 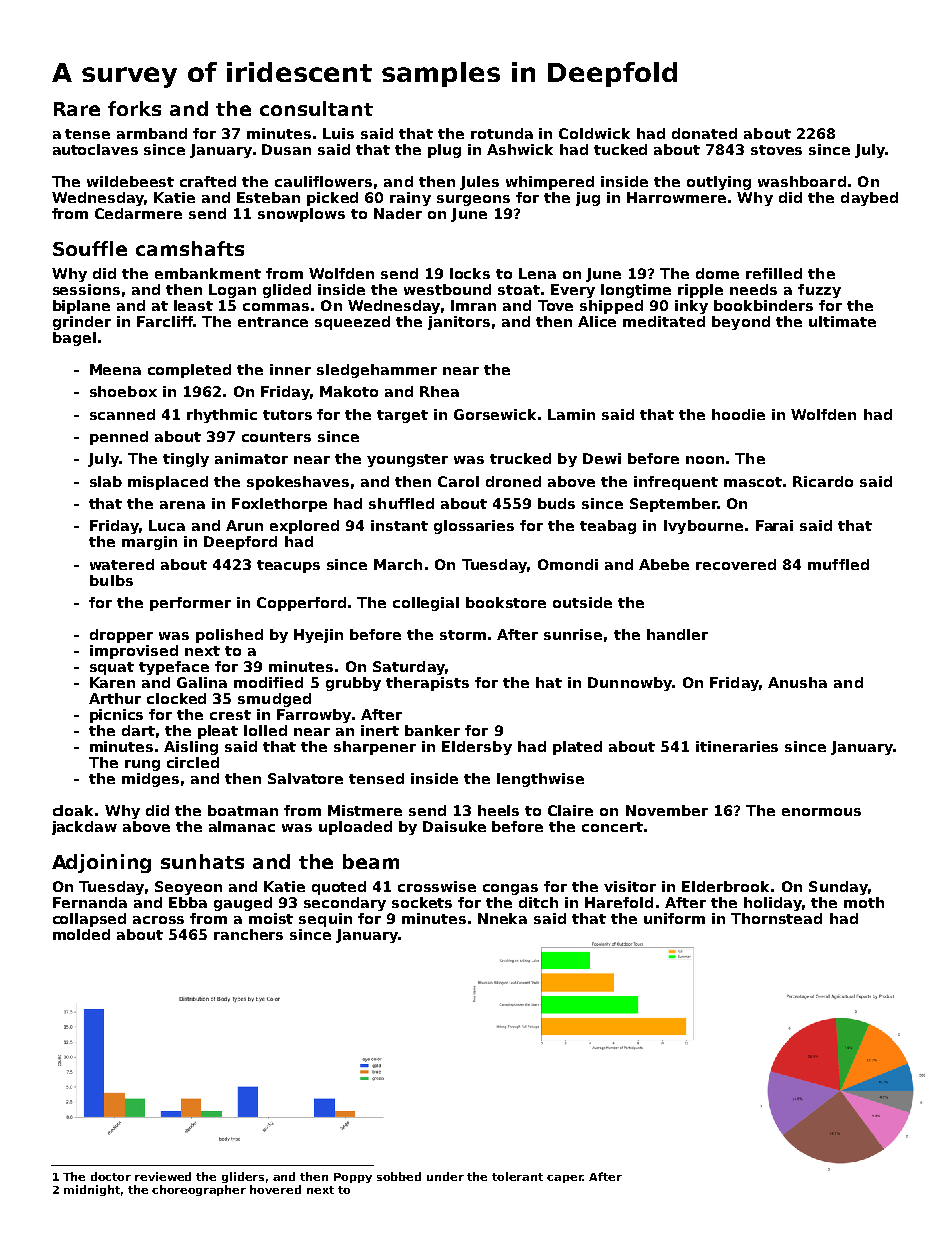 I want to click on smudged, so click(x=274, y=700).
